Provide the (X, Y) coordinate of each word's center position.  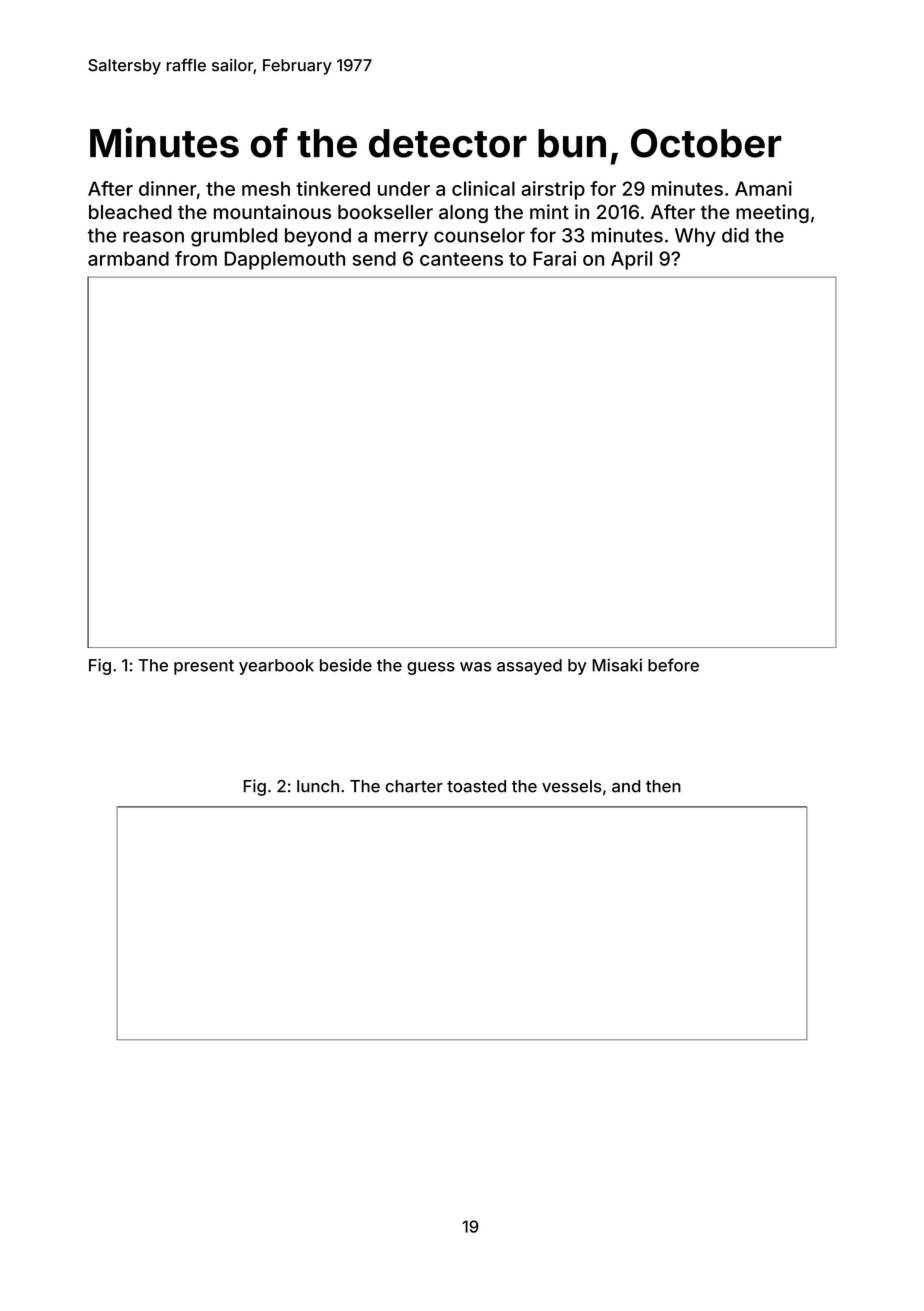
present (204, 667)
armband (128, 258)
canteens (461, 259)
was (476, 667)
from (196, 258)
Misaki (617, 665)
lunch (318, 786)
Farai (554, 258)
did (735, 235)
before (673, 665)
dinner (168, 188)
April (631, 260)
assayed (529, 667)
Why (695, 237)
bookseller (385, 212)
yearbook (276, 667)
